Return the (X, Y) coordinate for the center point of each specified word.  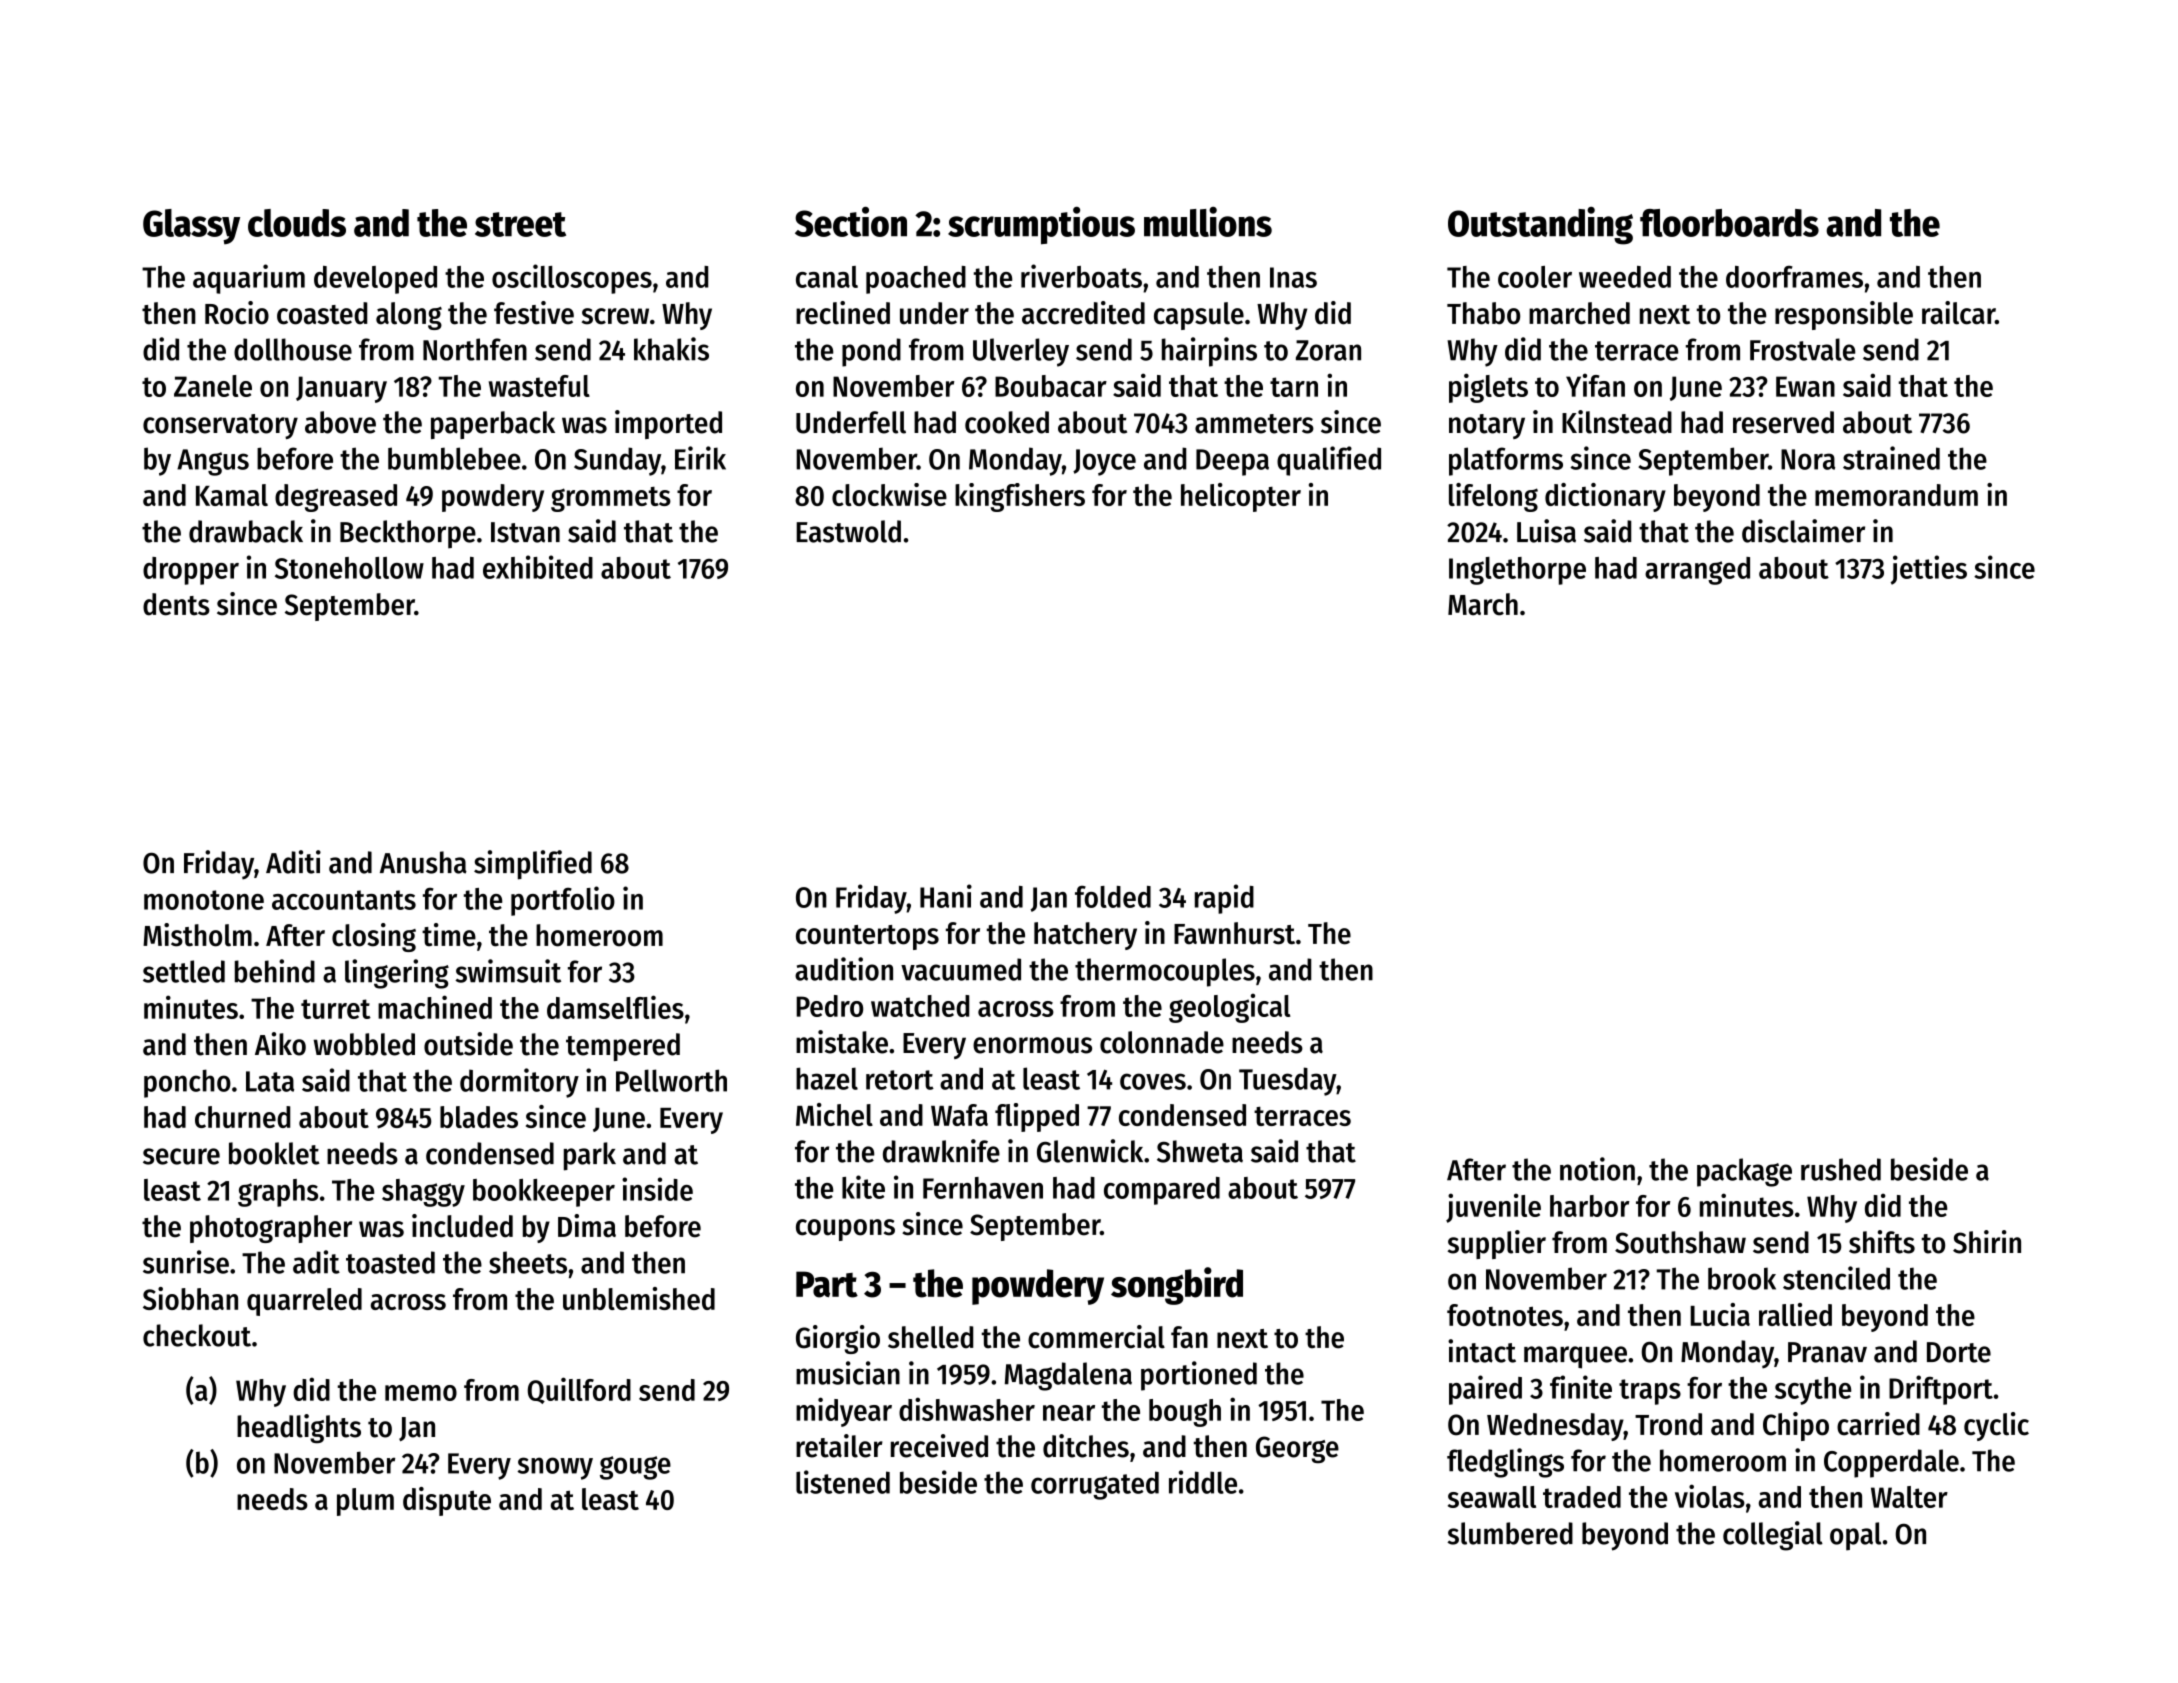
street (520, 224)
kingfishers (1020, 497)
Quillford (579, 1390)
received (939, 1446)
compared (1162, 1191)
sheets (528, 1262)
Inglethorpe (1517, 571)
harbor (1589, 1206)
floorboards (1729, 223)
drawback (246, 531)
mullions (1208, 222)
